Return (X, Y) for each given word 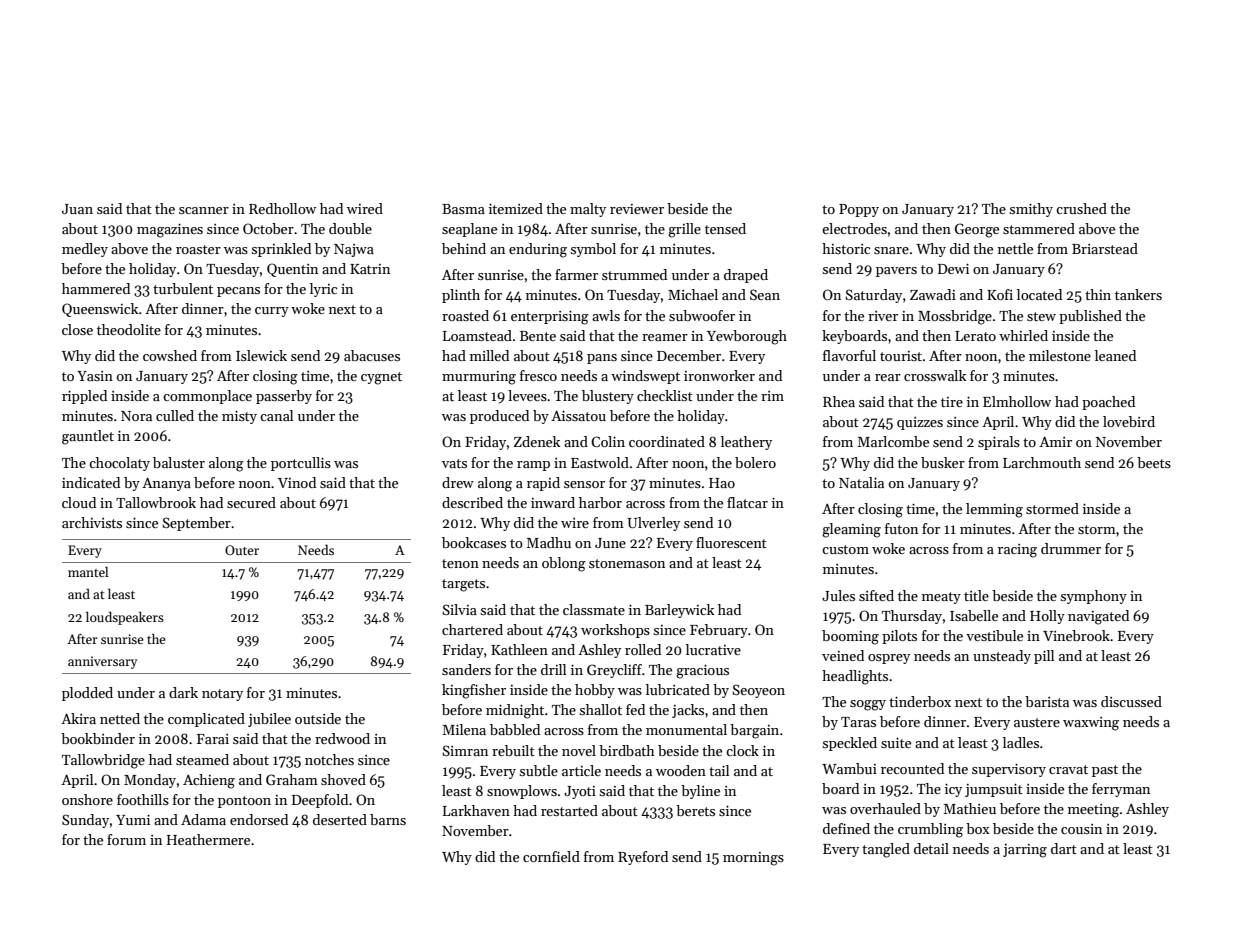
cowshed (170, 355)
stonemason (627, 563)
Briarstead (1105, 248)
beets (1154, 462)
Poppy (859, 210)
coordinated (667, 441)
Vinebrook (1076, 635)
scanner (204, 210)
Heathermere (208, 839)
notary (222, 695)
